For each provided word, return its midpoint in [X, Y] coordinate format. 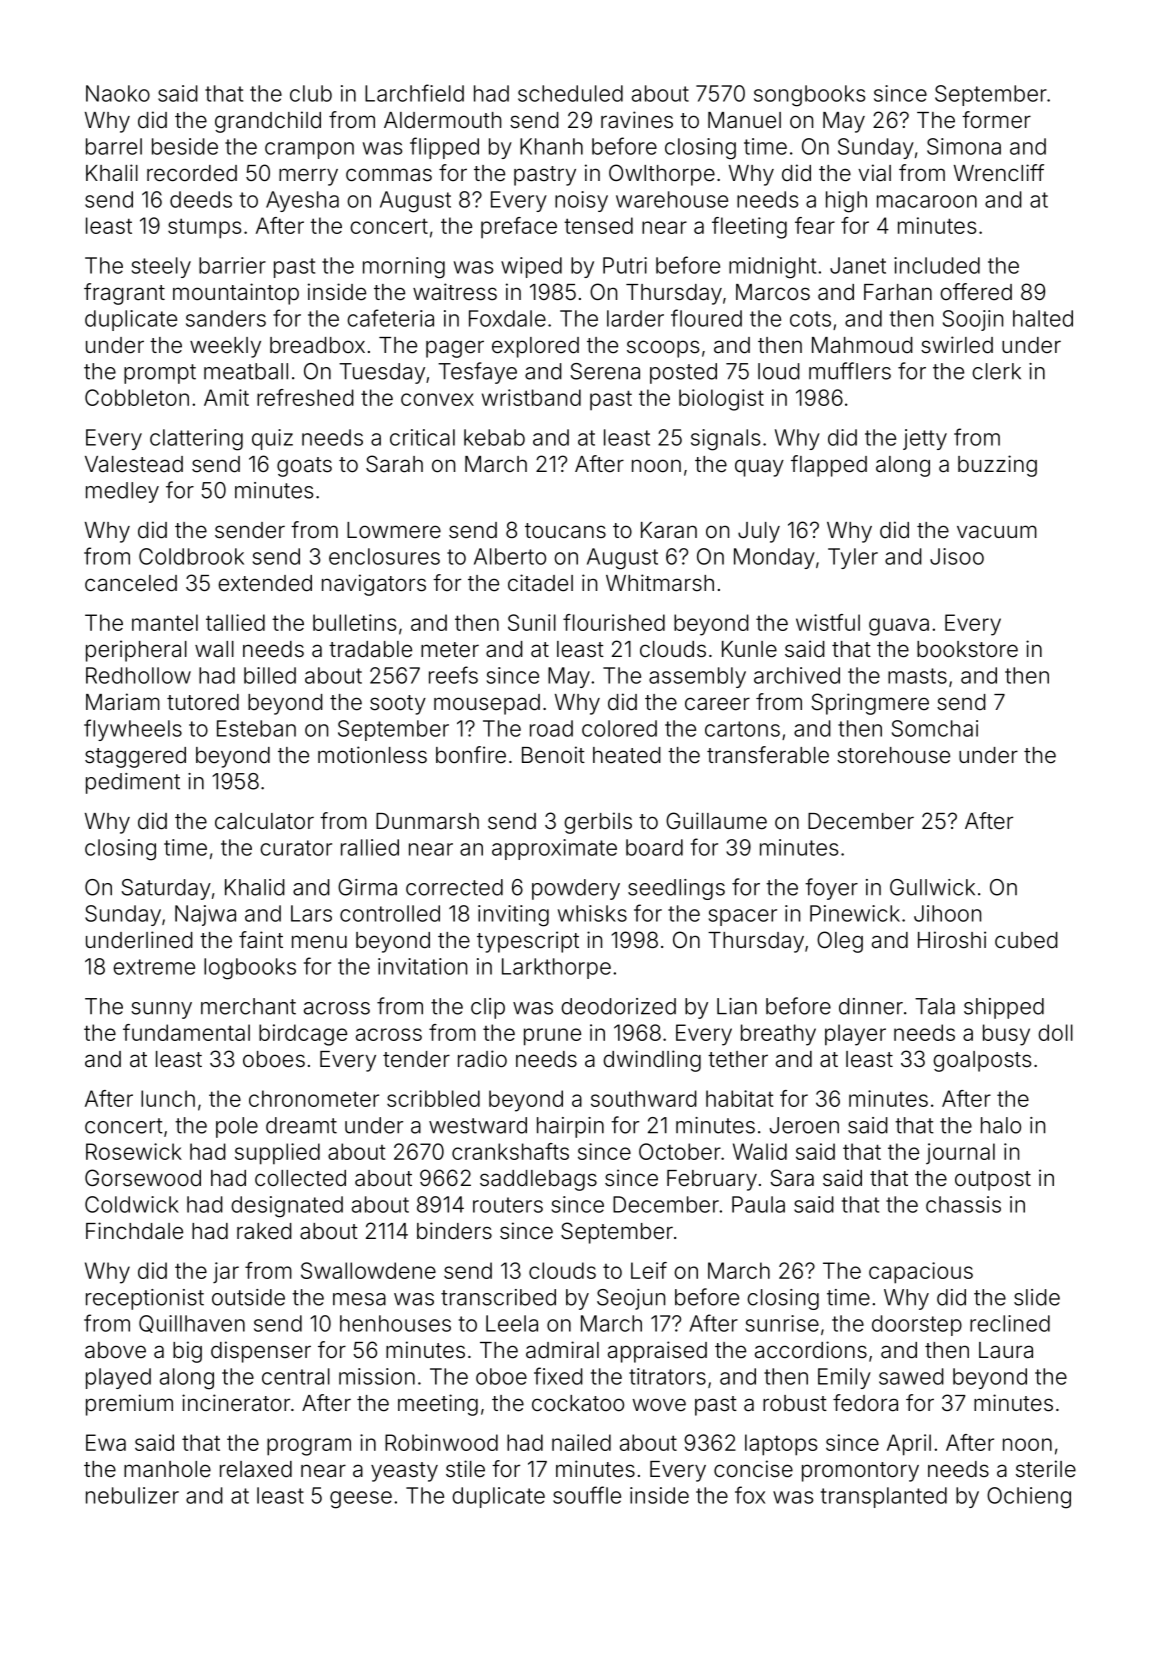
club [311, 93]
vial [874, 173]
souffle [587, 1495]
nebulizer [132, 1495]
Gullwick [932, 887]
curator [296, 848]
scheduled [570, 93]
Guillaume [716, 821]
